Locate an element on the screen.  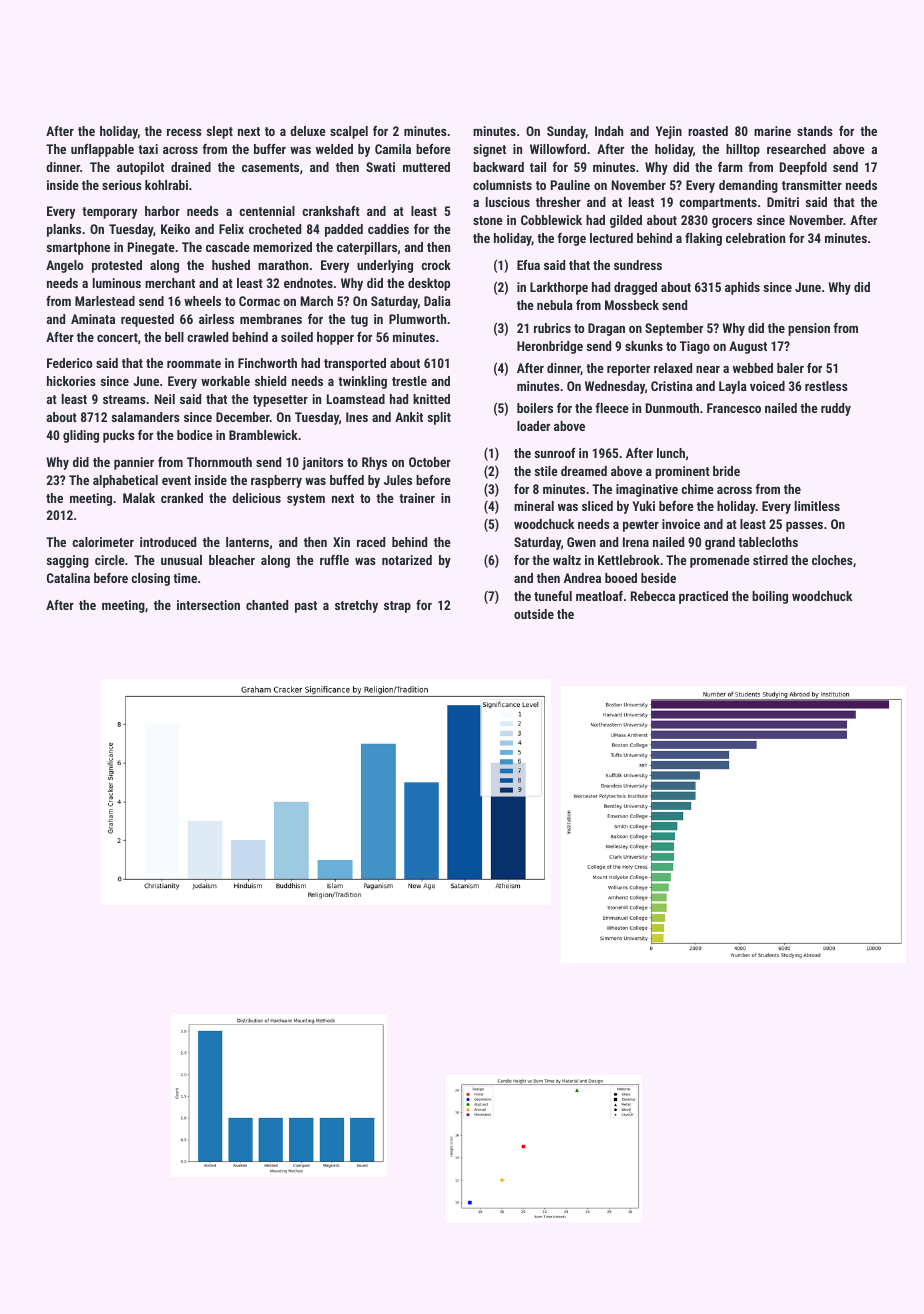
scalpel is located at coordinates (349, 132).
